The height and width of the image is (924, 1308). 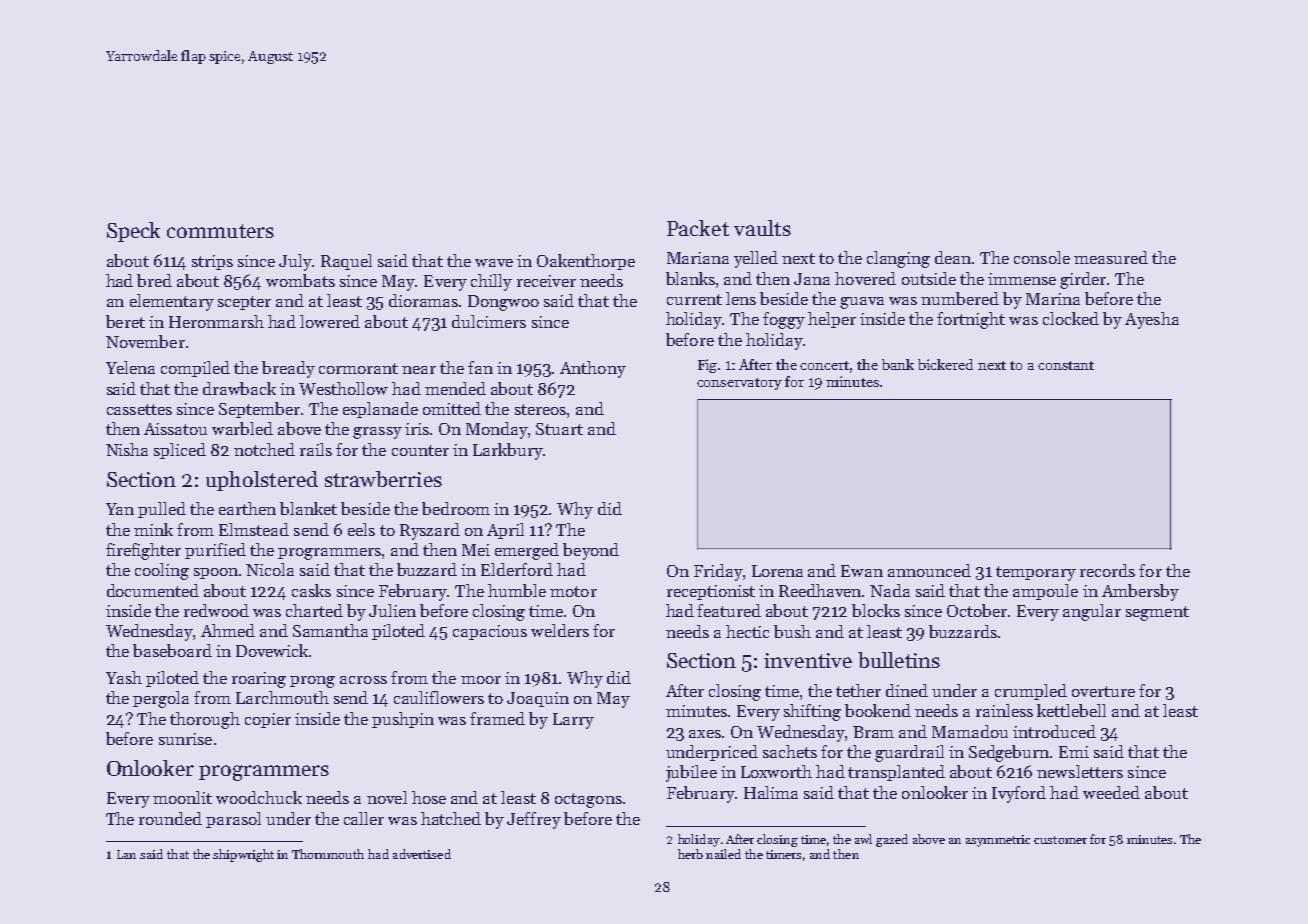 I want to click on strawberries, so click(x=383, y=479).
